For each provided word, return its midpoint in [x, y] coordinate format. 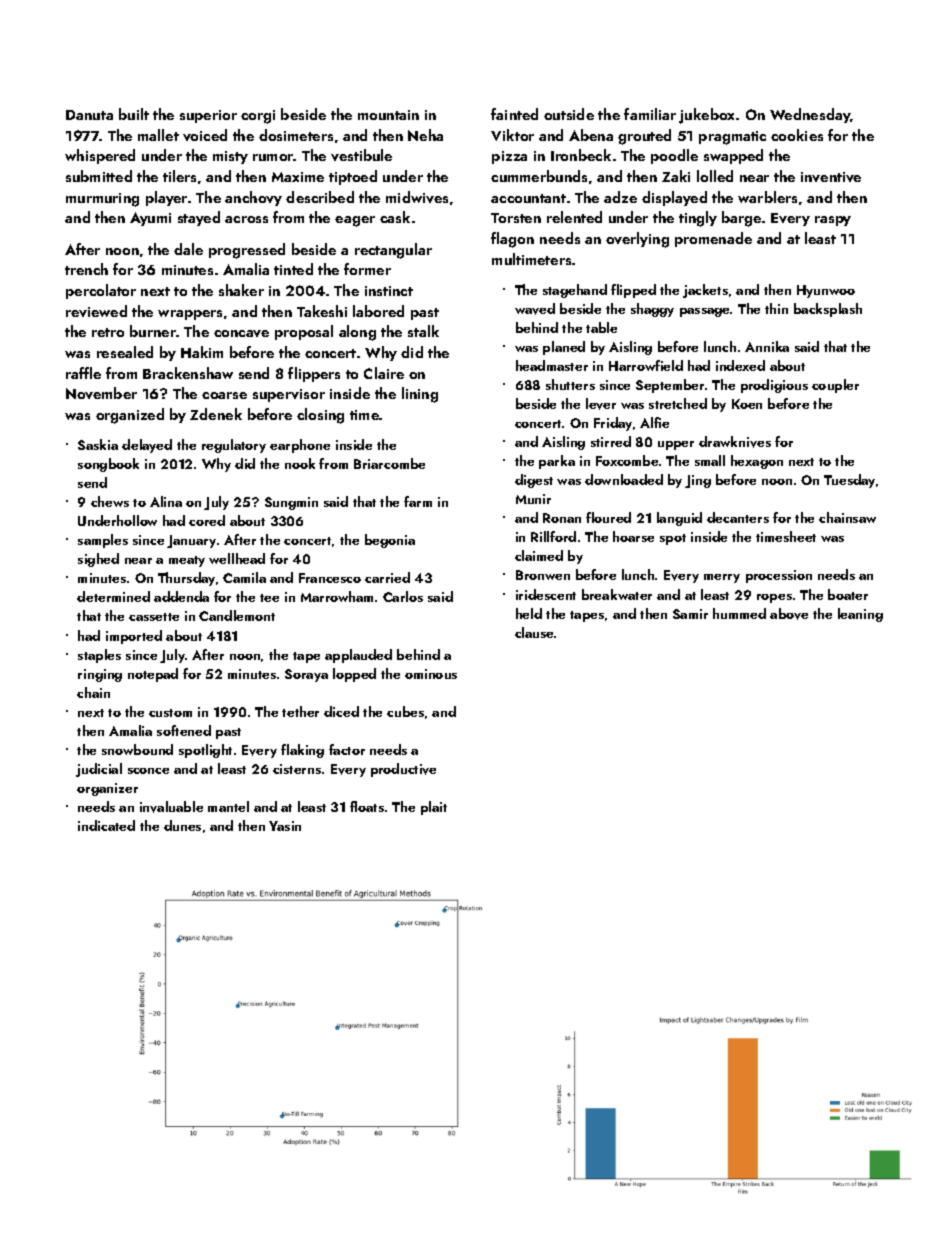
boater [848, 594]
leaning [860, 615]
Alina [166, 501]
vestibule [361, 155]
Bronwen [543, 575]
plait [434, 808]
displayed [674, 198]
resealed [125, 352]
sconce [148, 771]
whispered [100, 156]
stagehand [575, 291]
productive [403, 770]
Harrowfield [646, 365]
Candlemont [237, 615]
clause [534, 632]
